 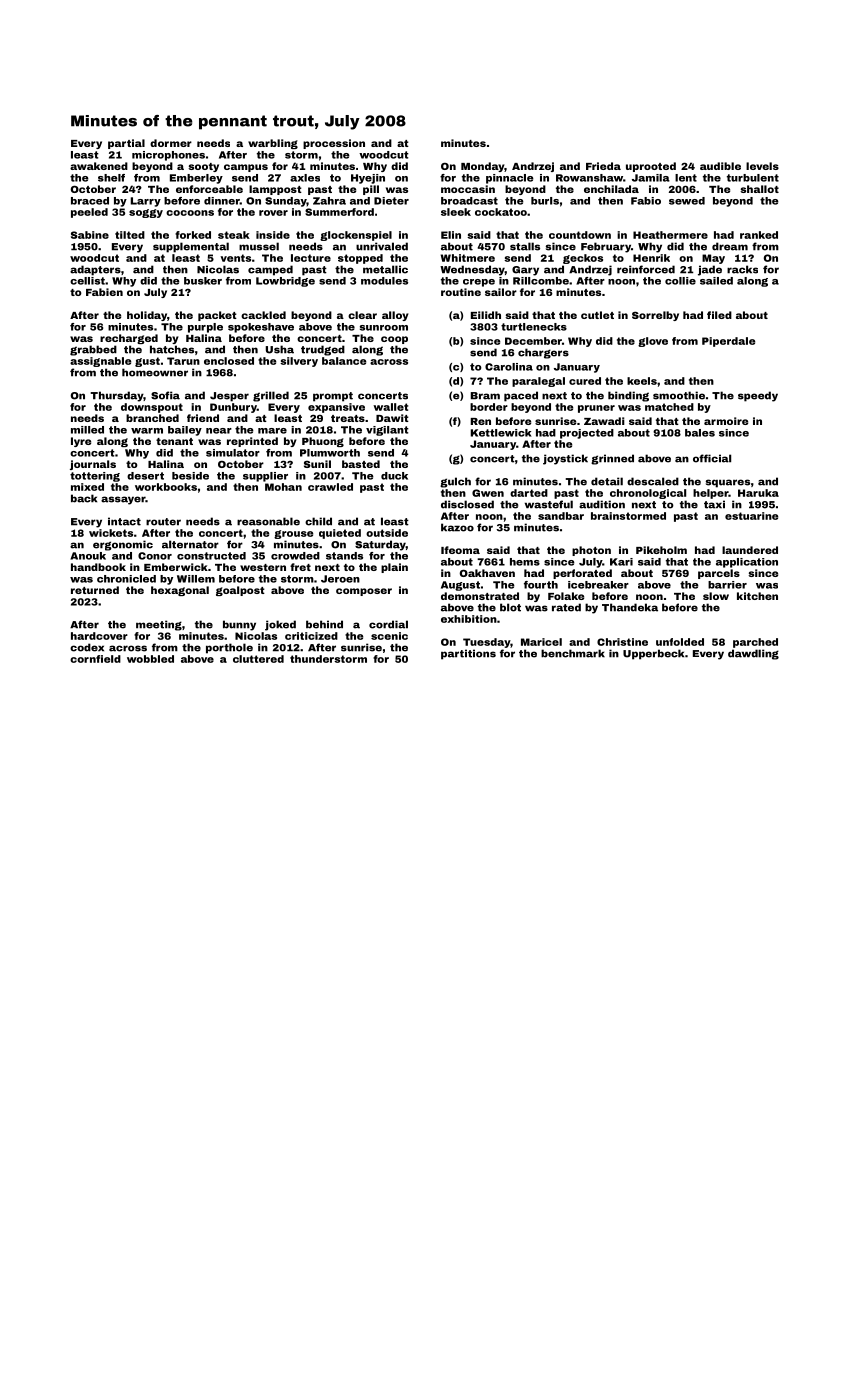 I want to click on quieted, so click(x=340, y=534).
